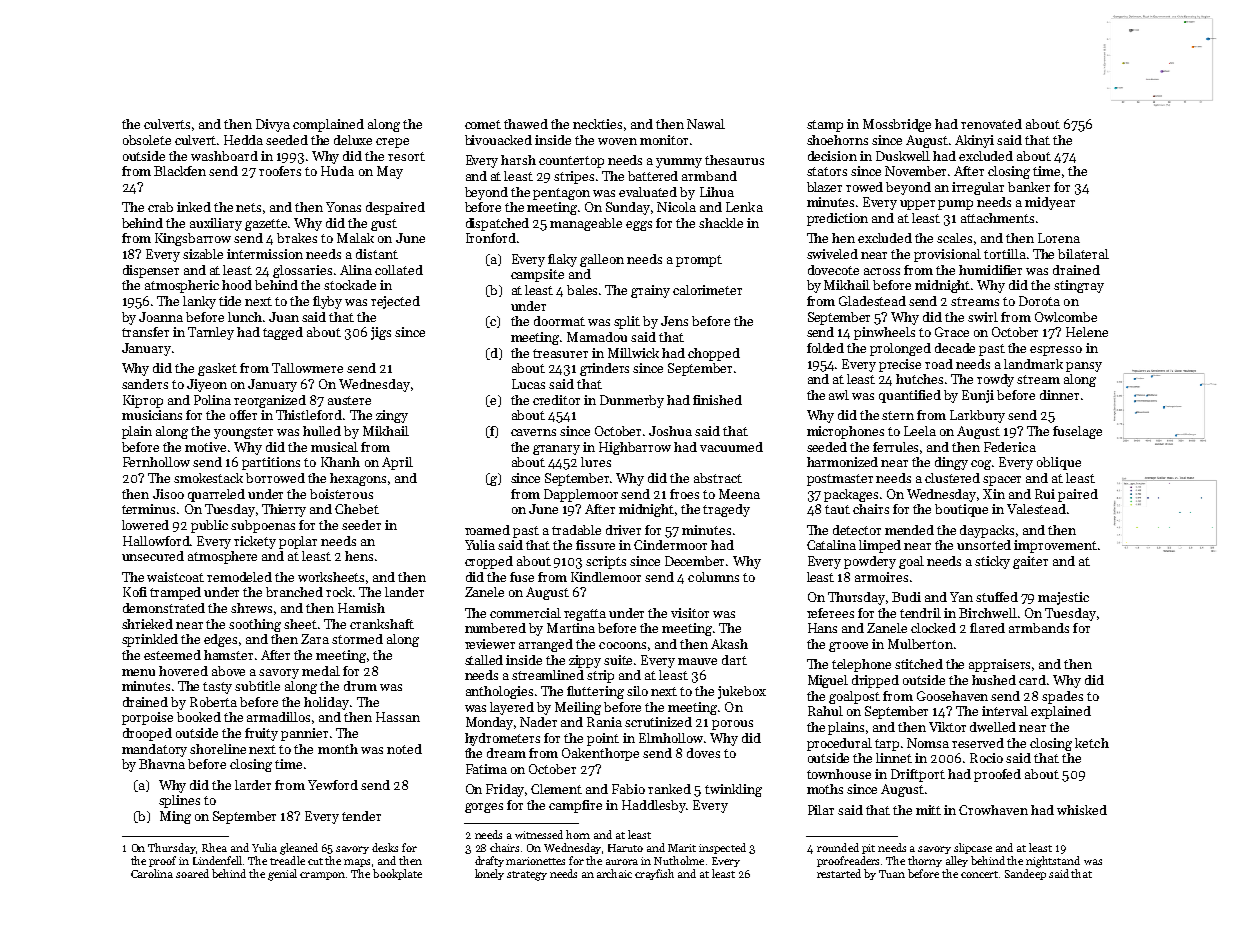 The height and width of the screenshot is (952, 1233). Describe the element at coordinates (528, 384) in the screenshot. I see `Lucas` at that location.
